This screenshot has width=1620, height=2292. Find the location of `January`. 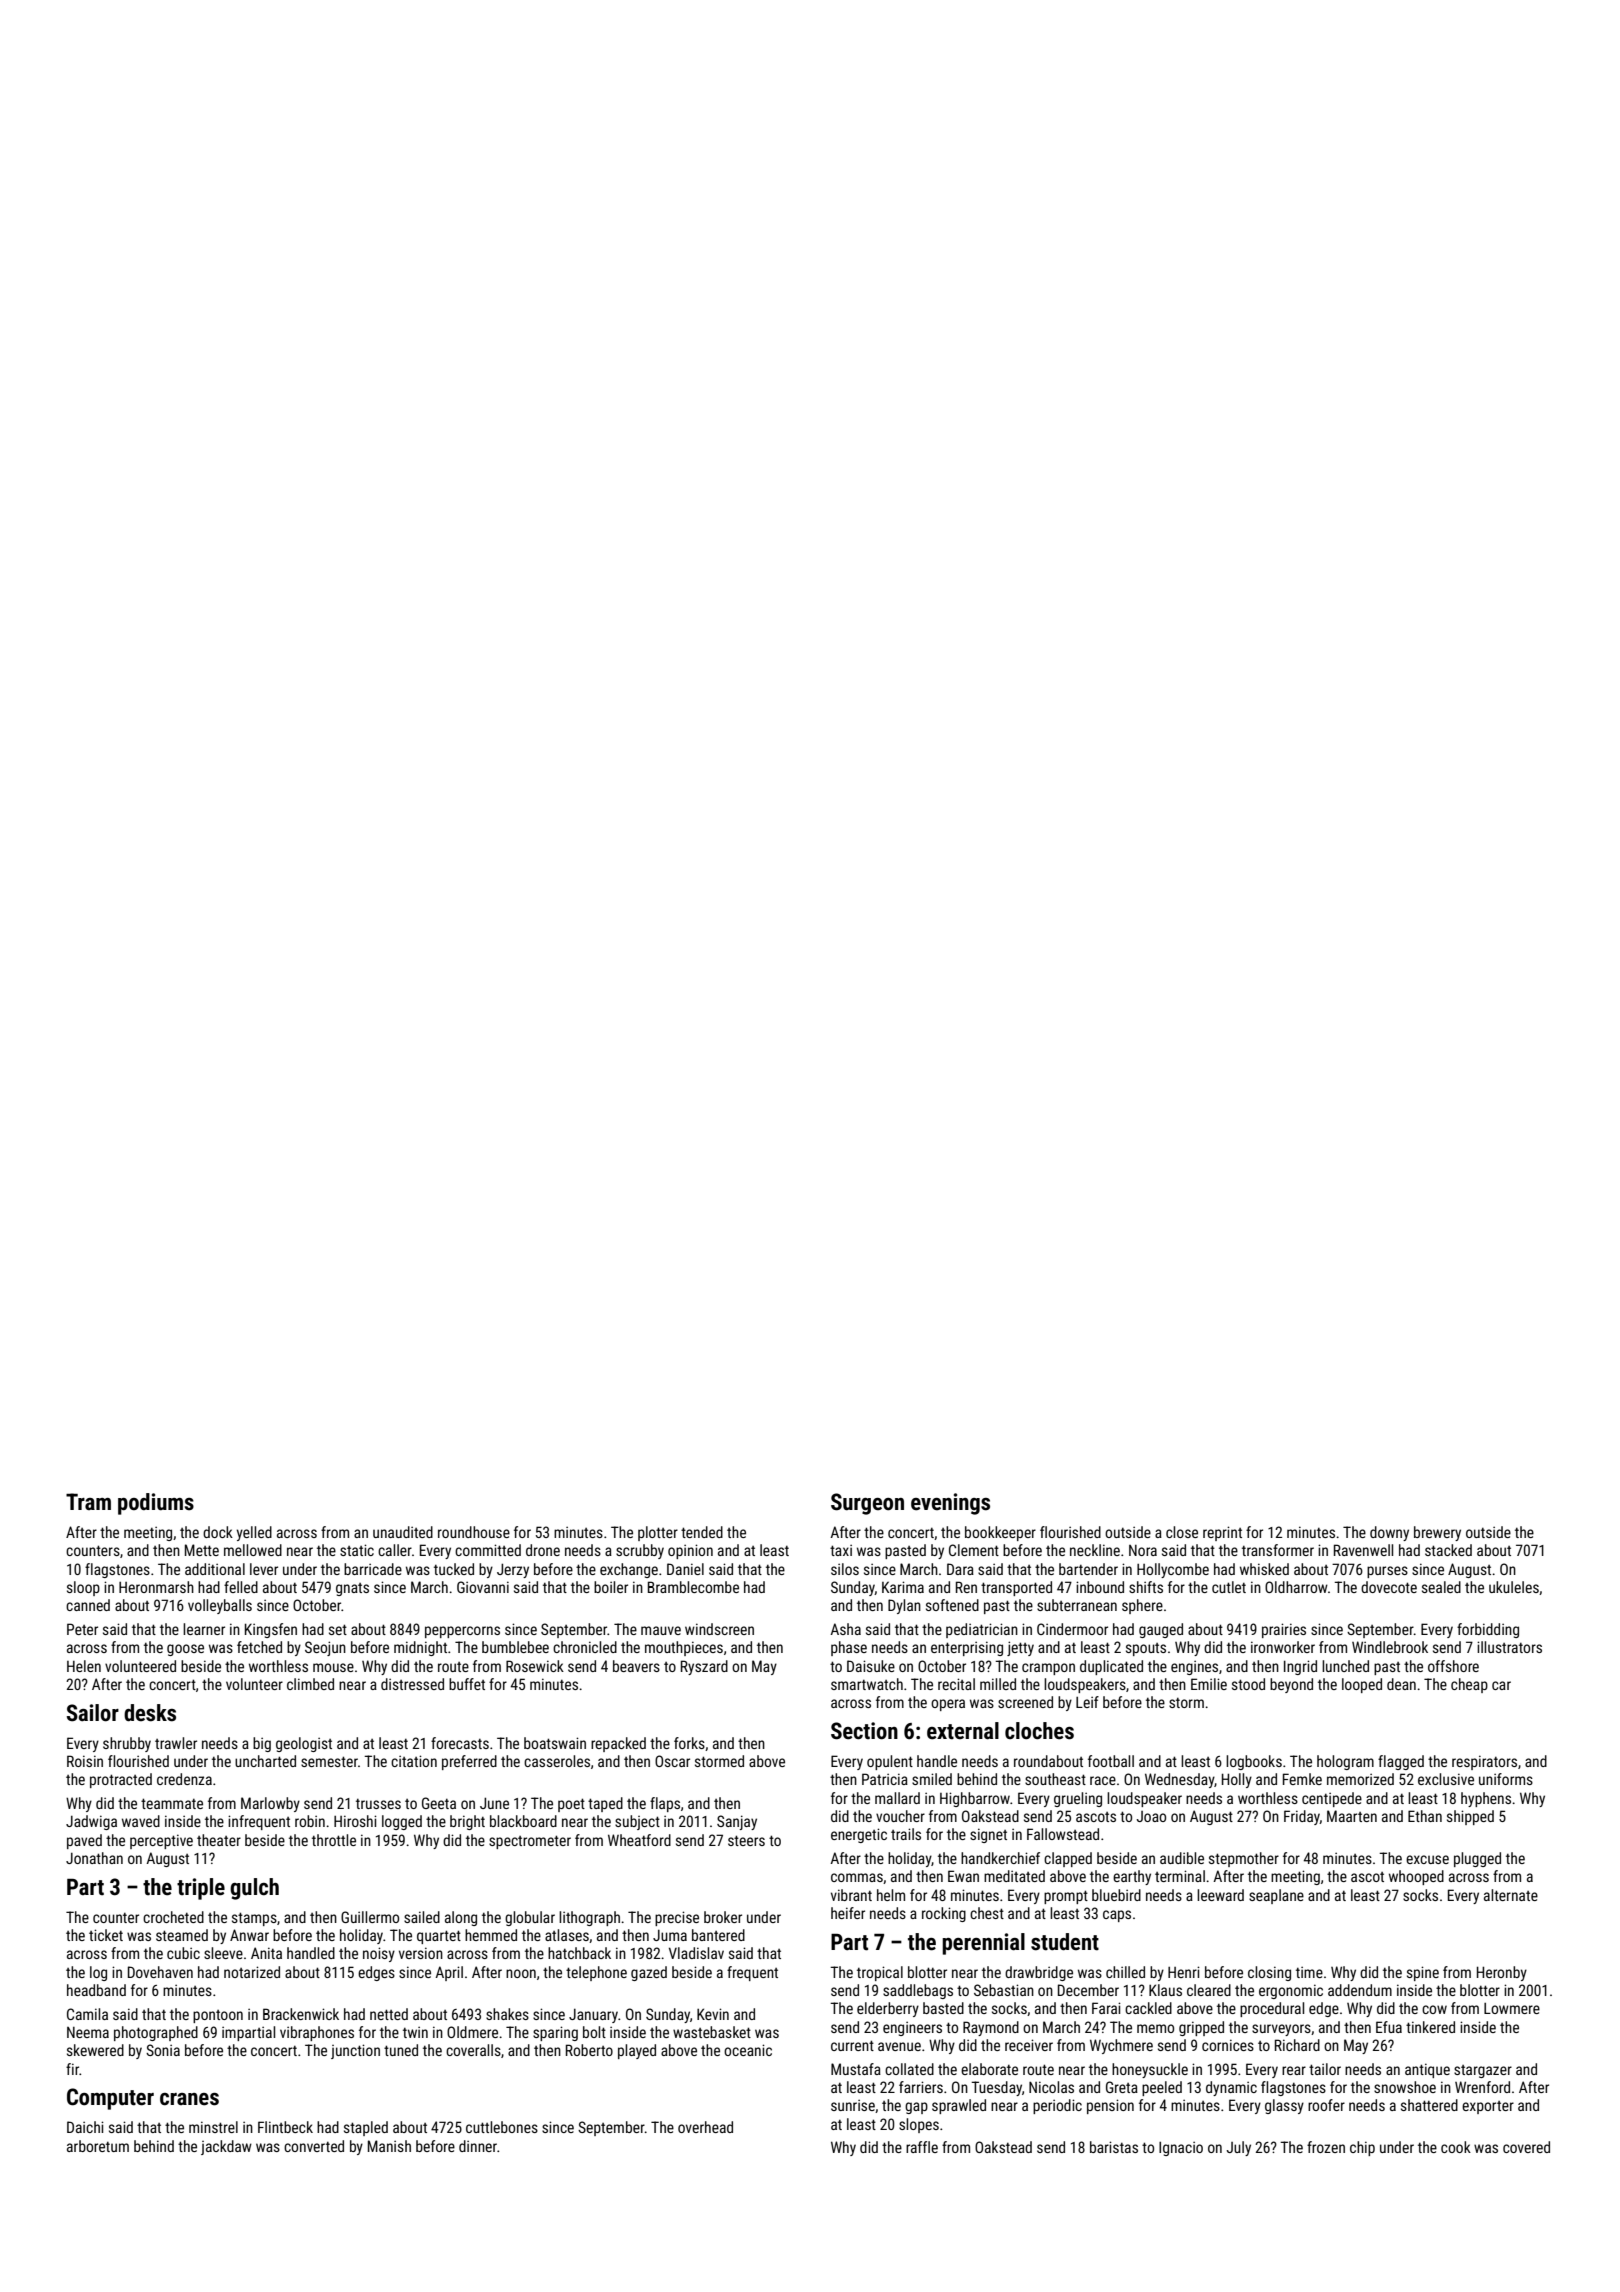

January is located at coordinates (593, 2016).
